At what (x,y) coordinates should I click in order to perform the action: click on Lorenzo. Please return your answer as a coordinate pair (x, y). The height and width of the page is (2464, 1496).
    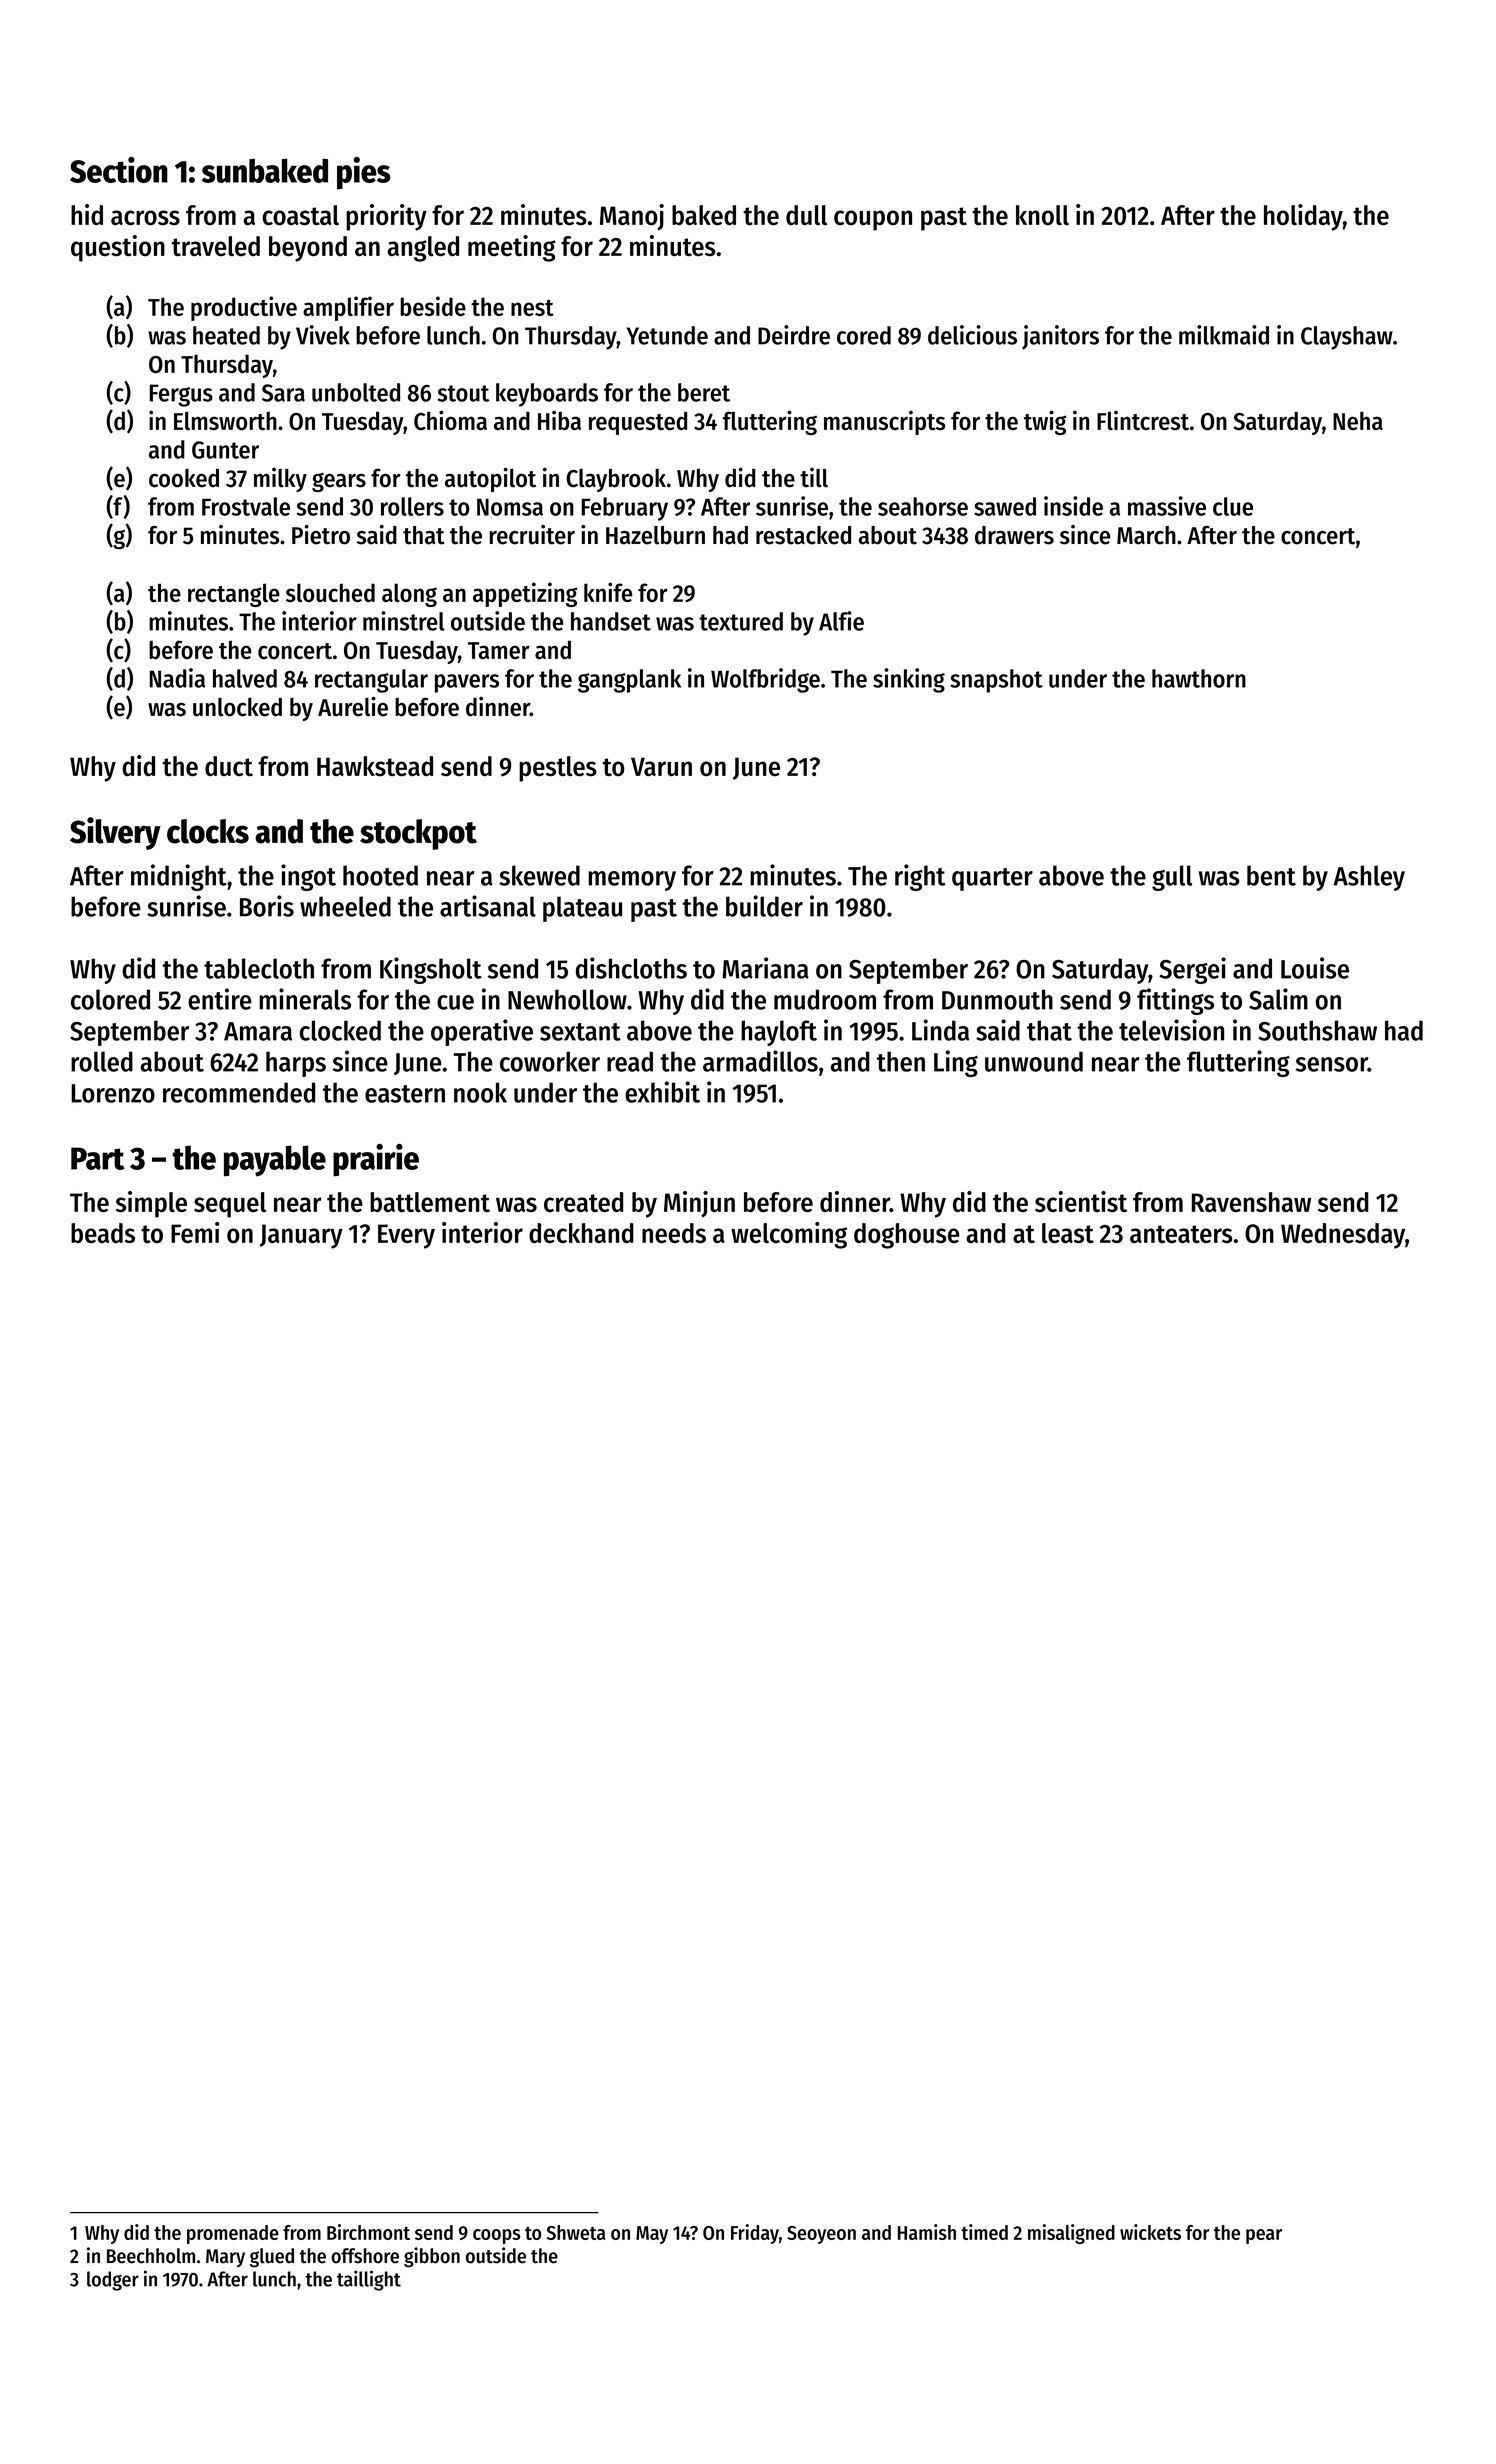
    Looking at the image, I should click on (113, 1093).
